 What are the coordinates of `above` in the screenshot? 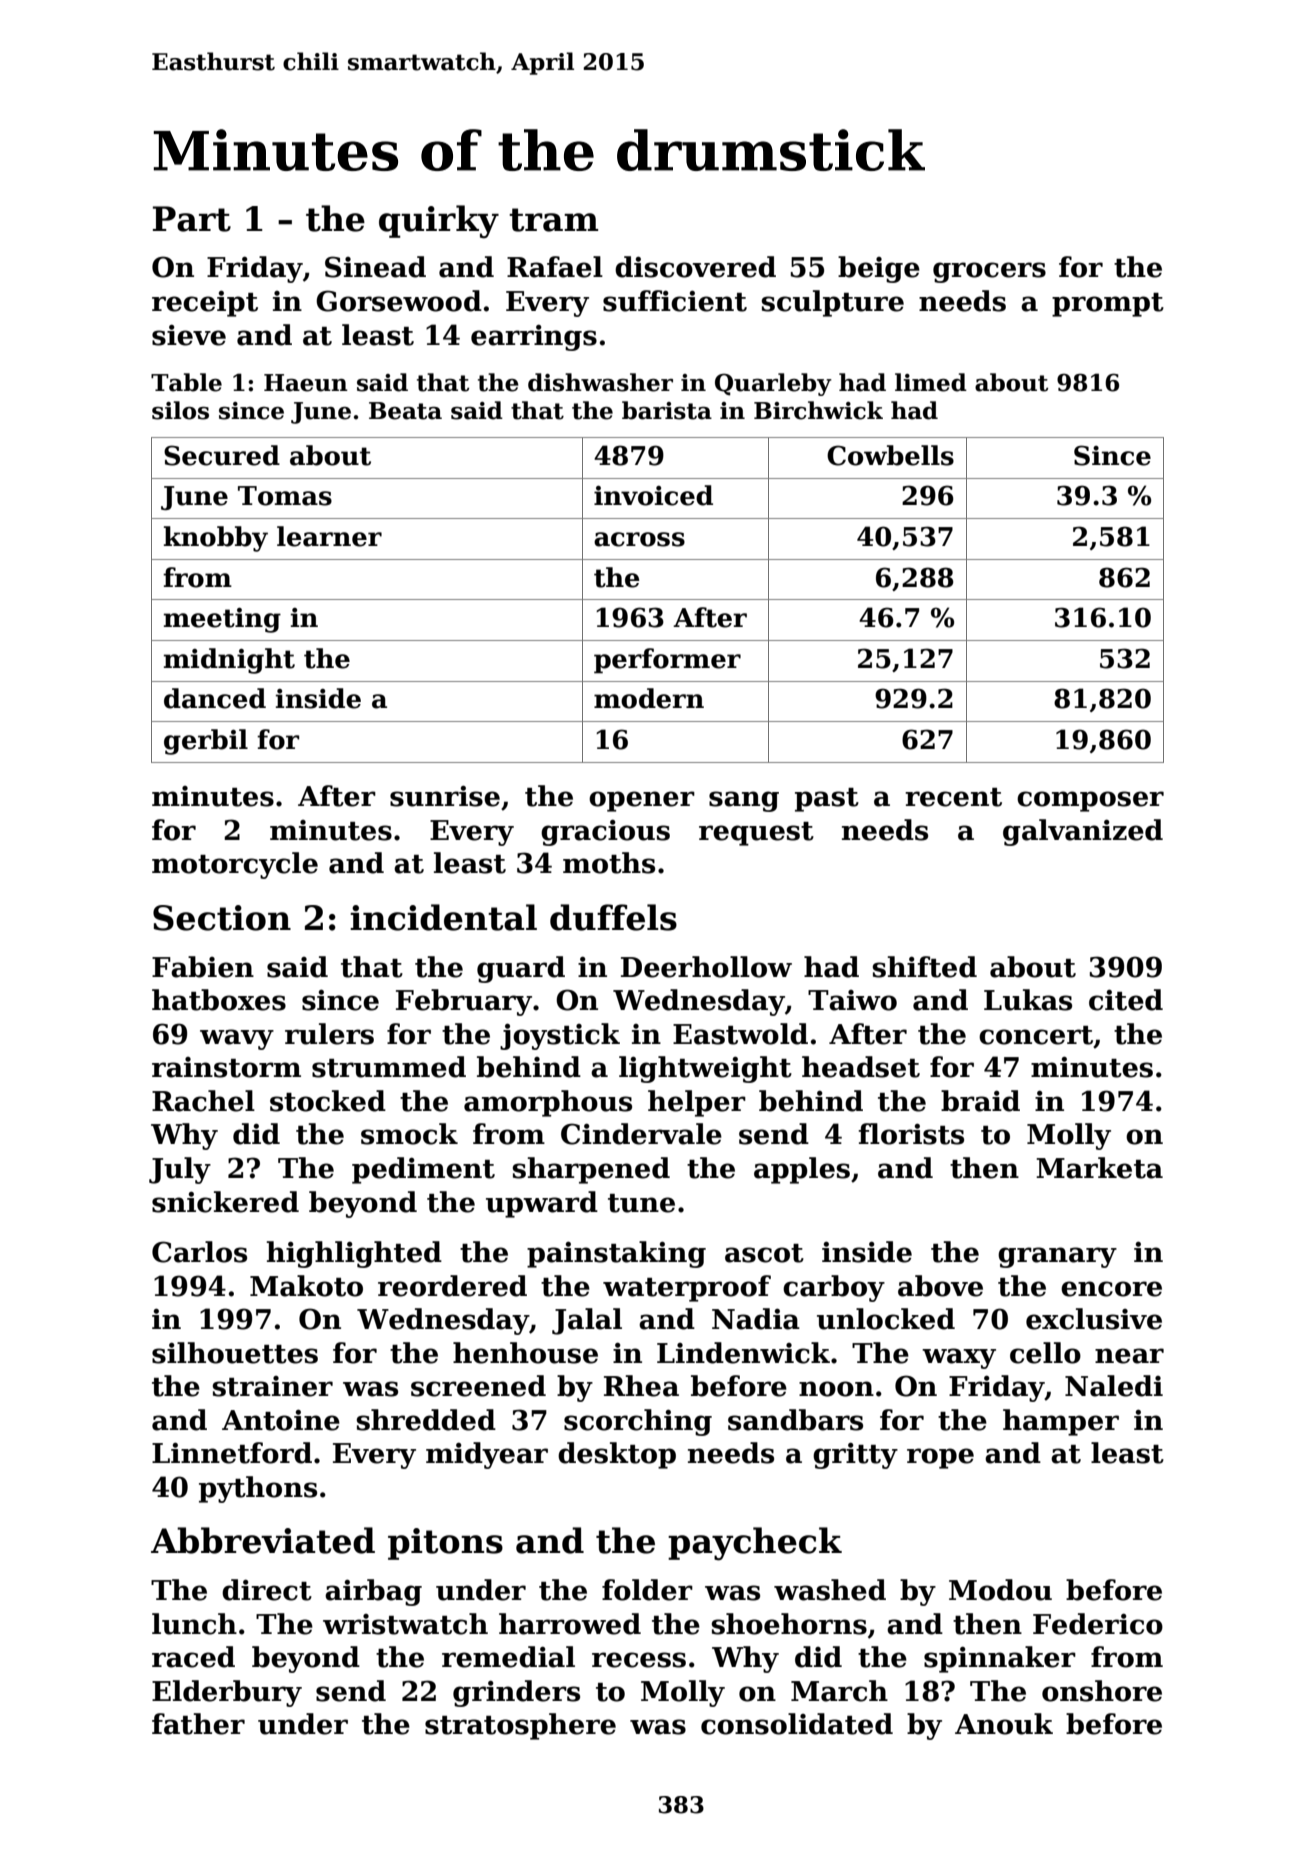 It's located at (940, 1286).
